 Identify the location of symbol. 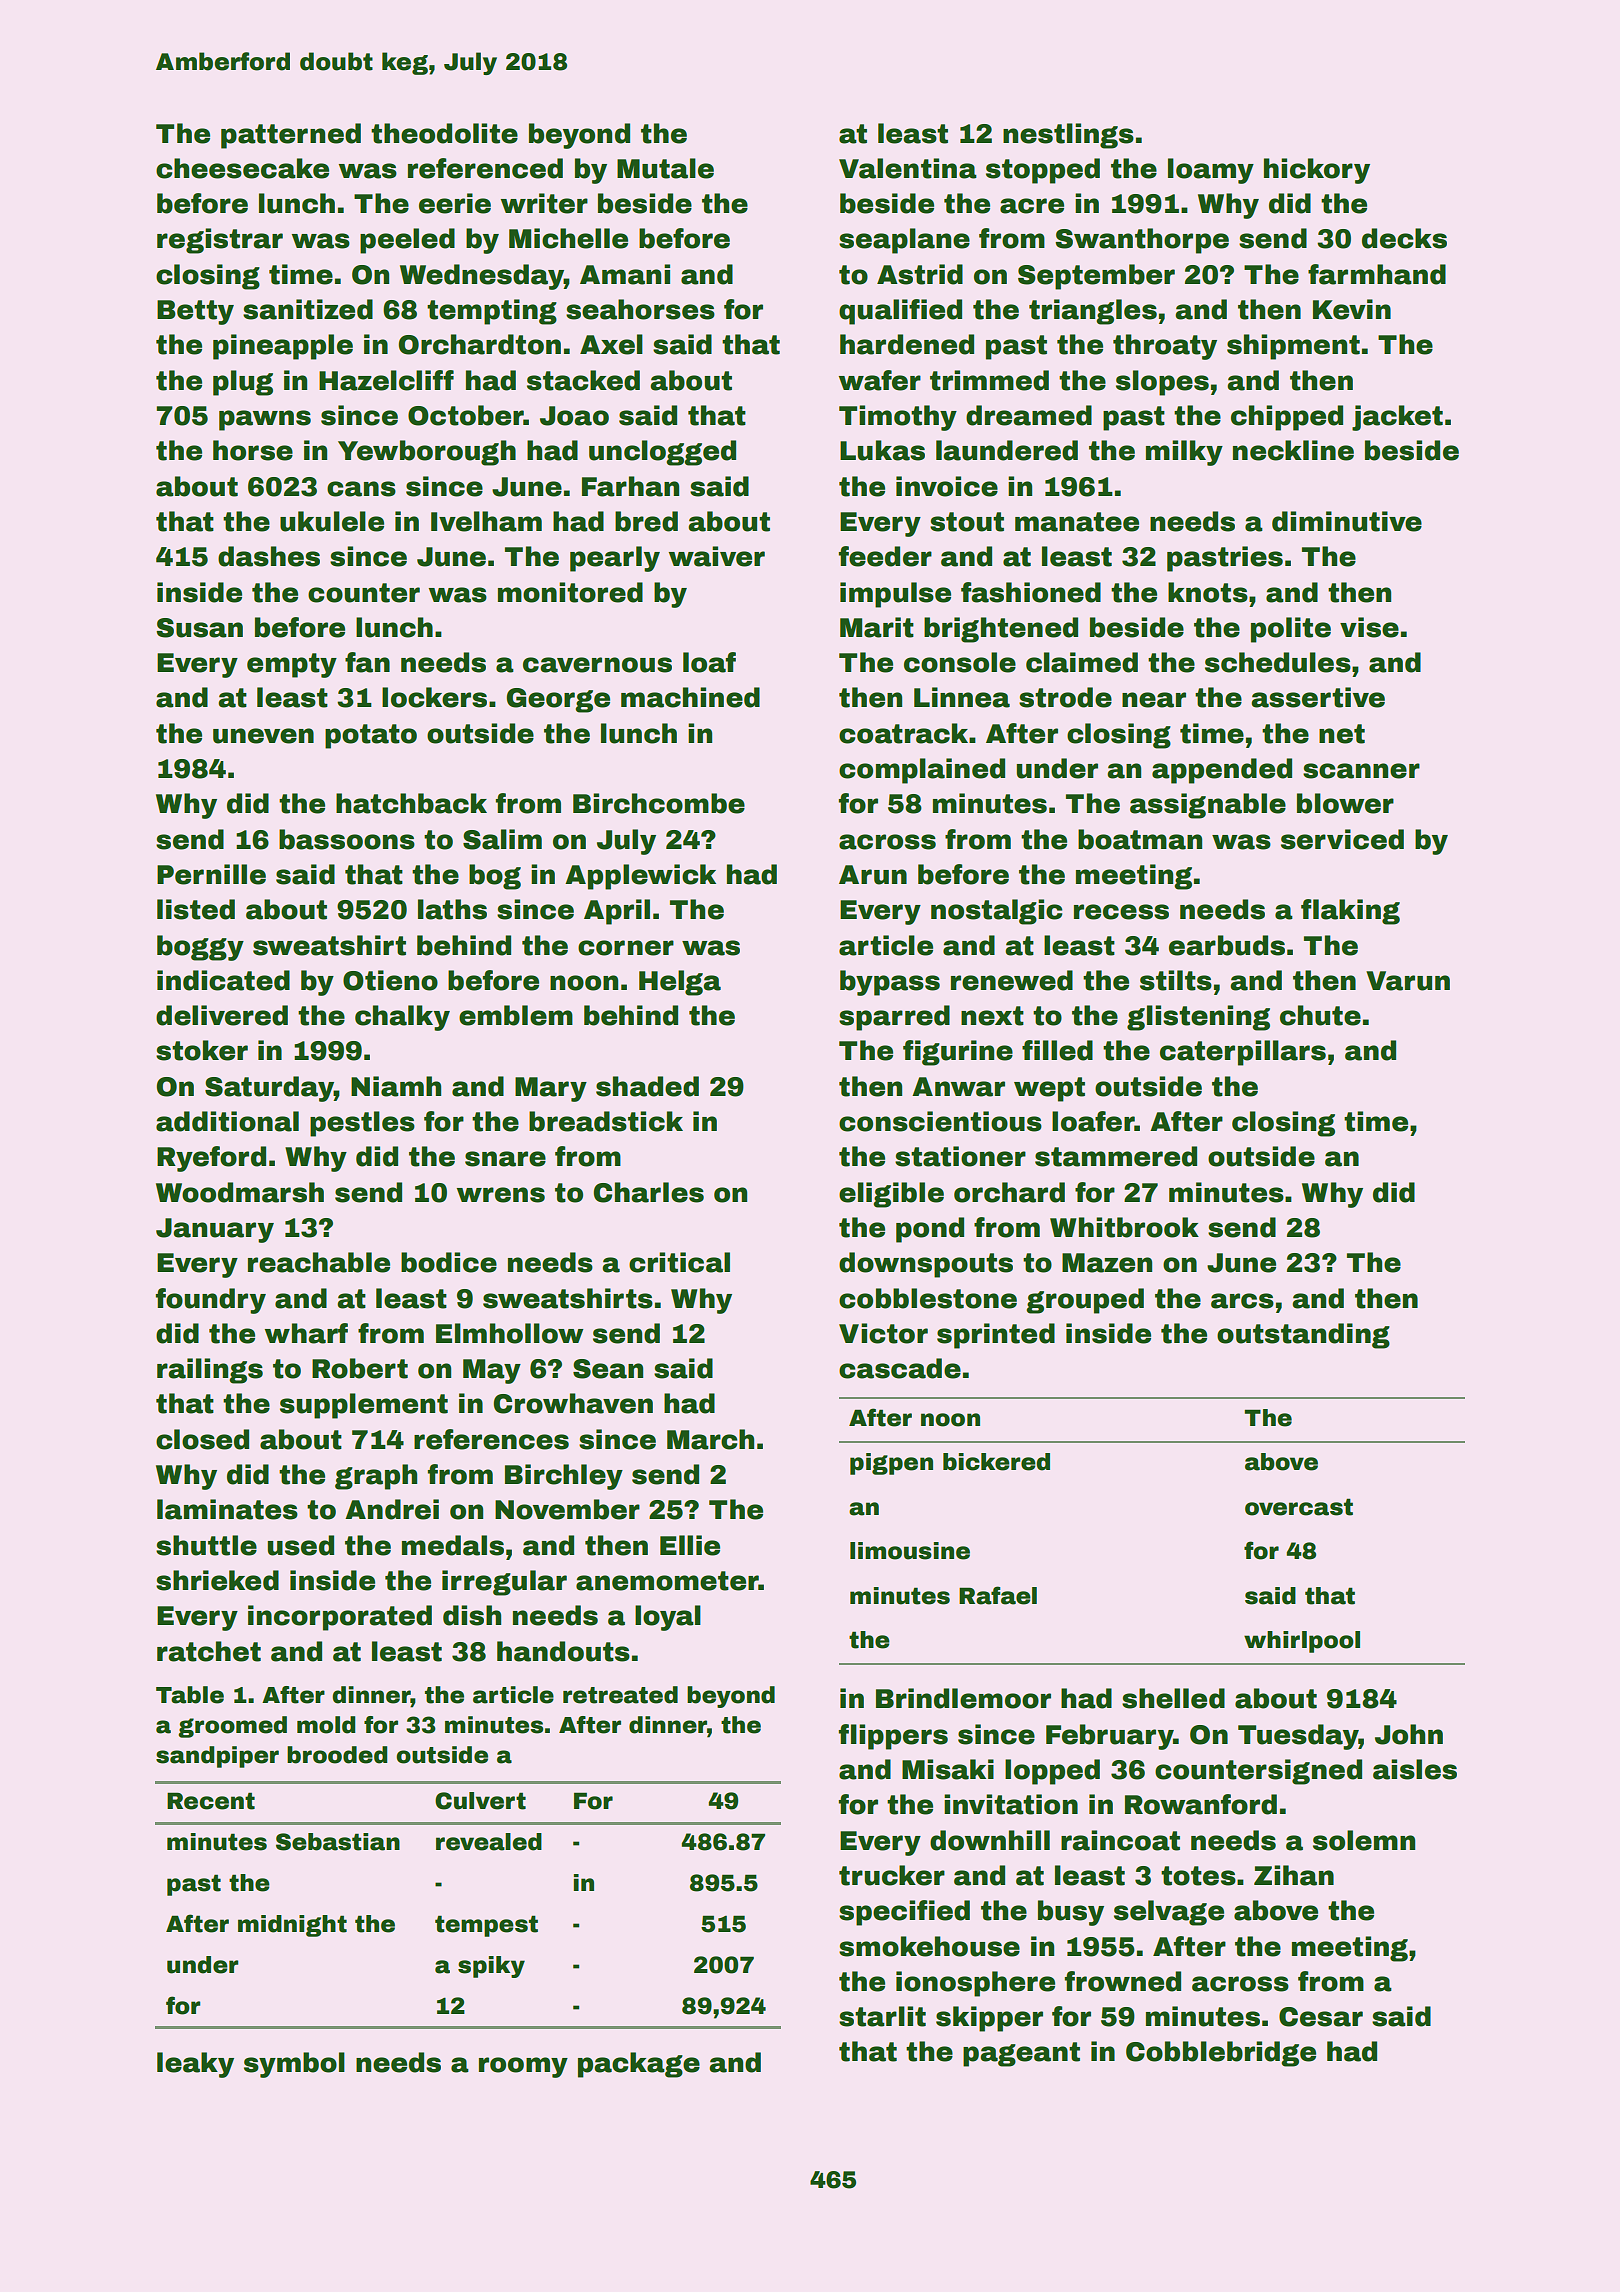
(294, 2065).
